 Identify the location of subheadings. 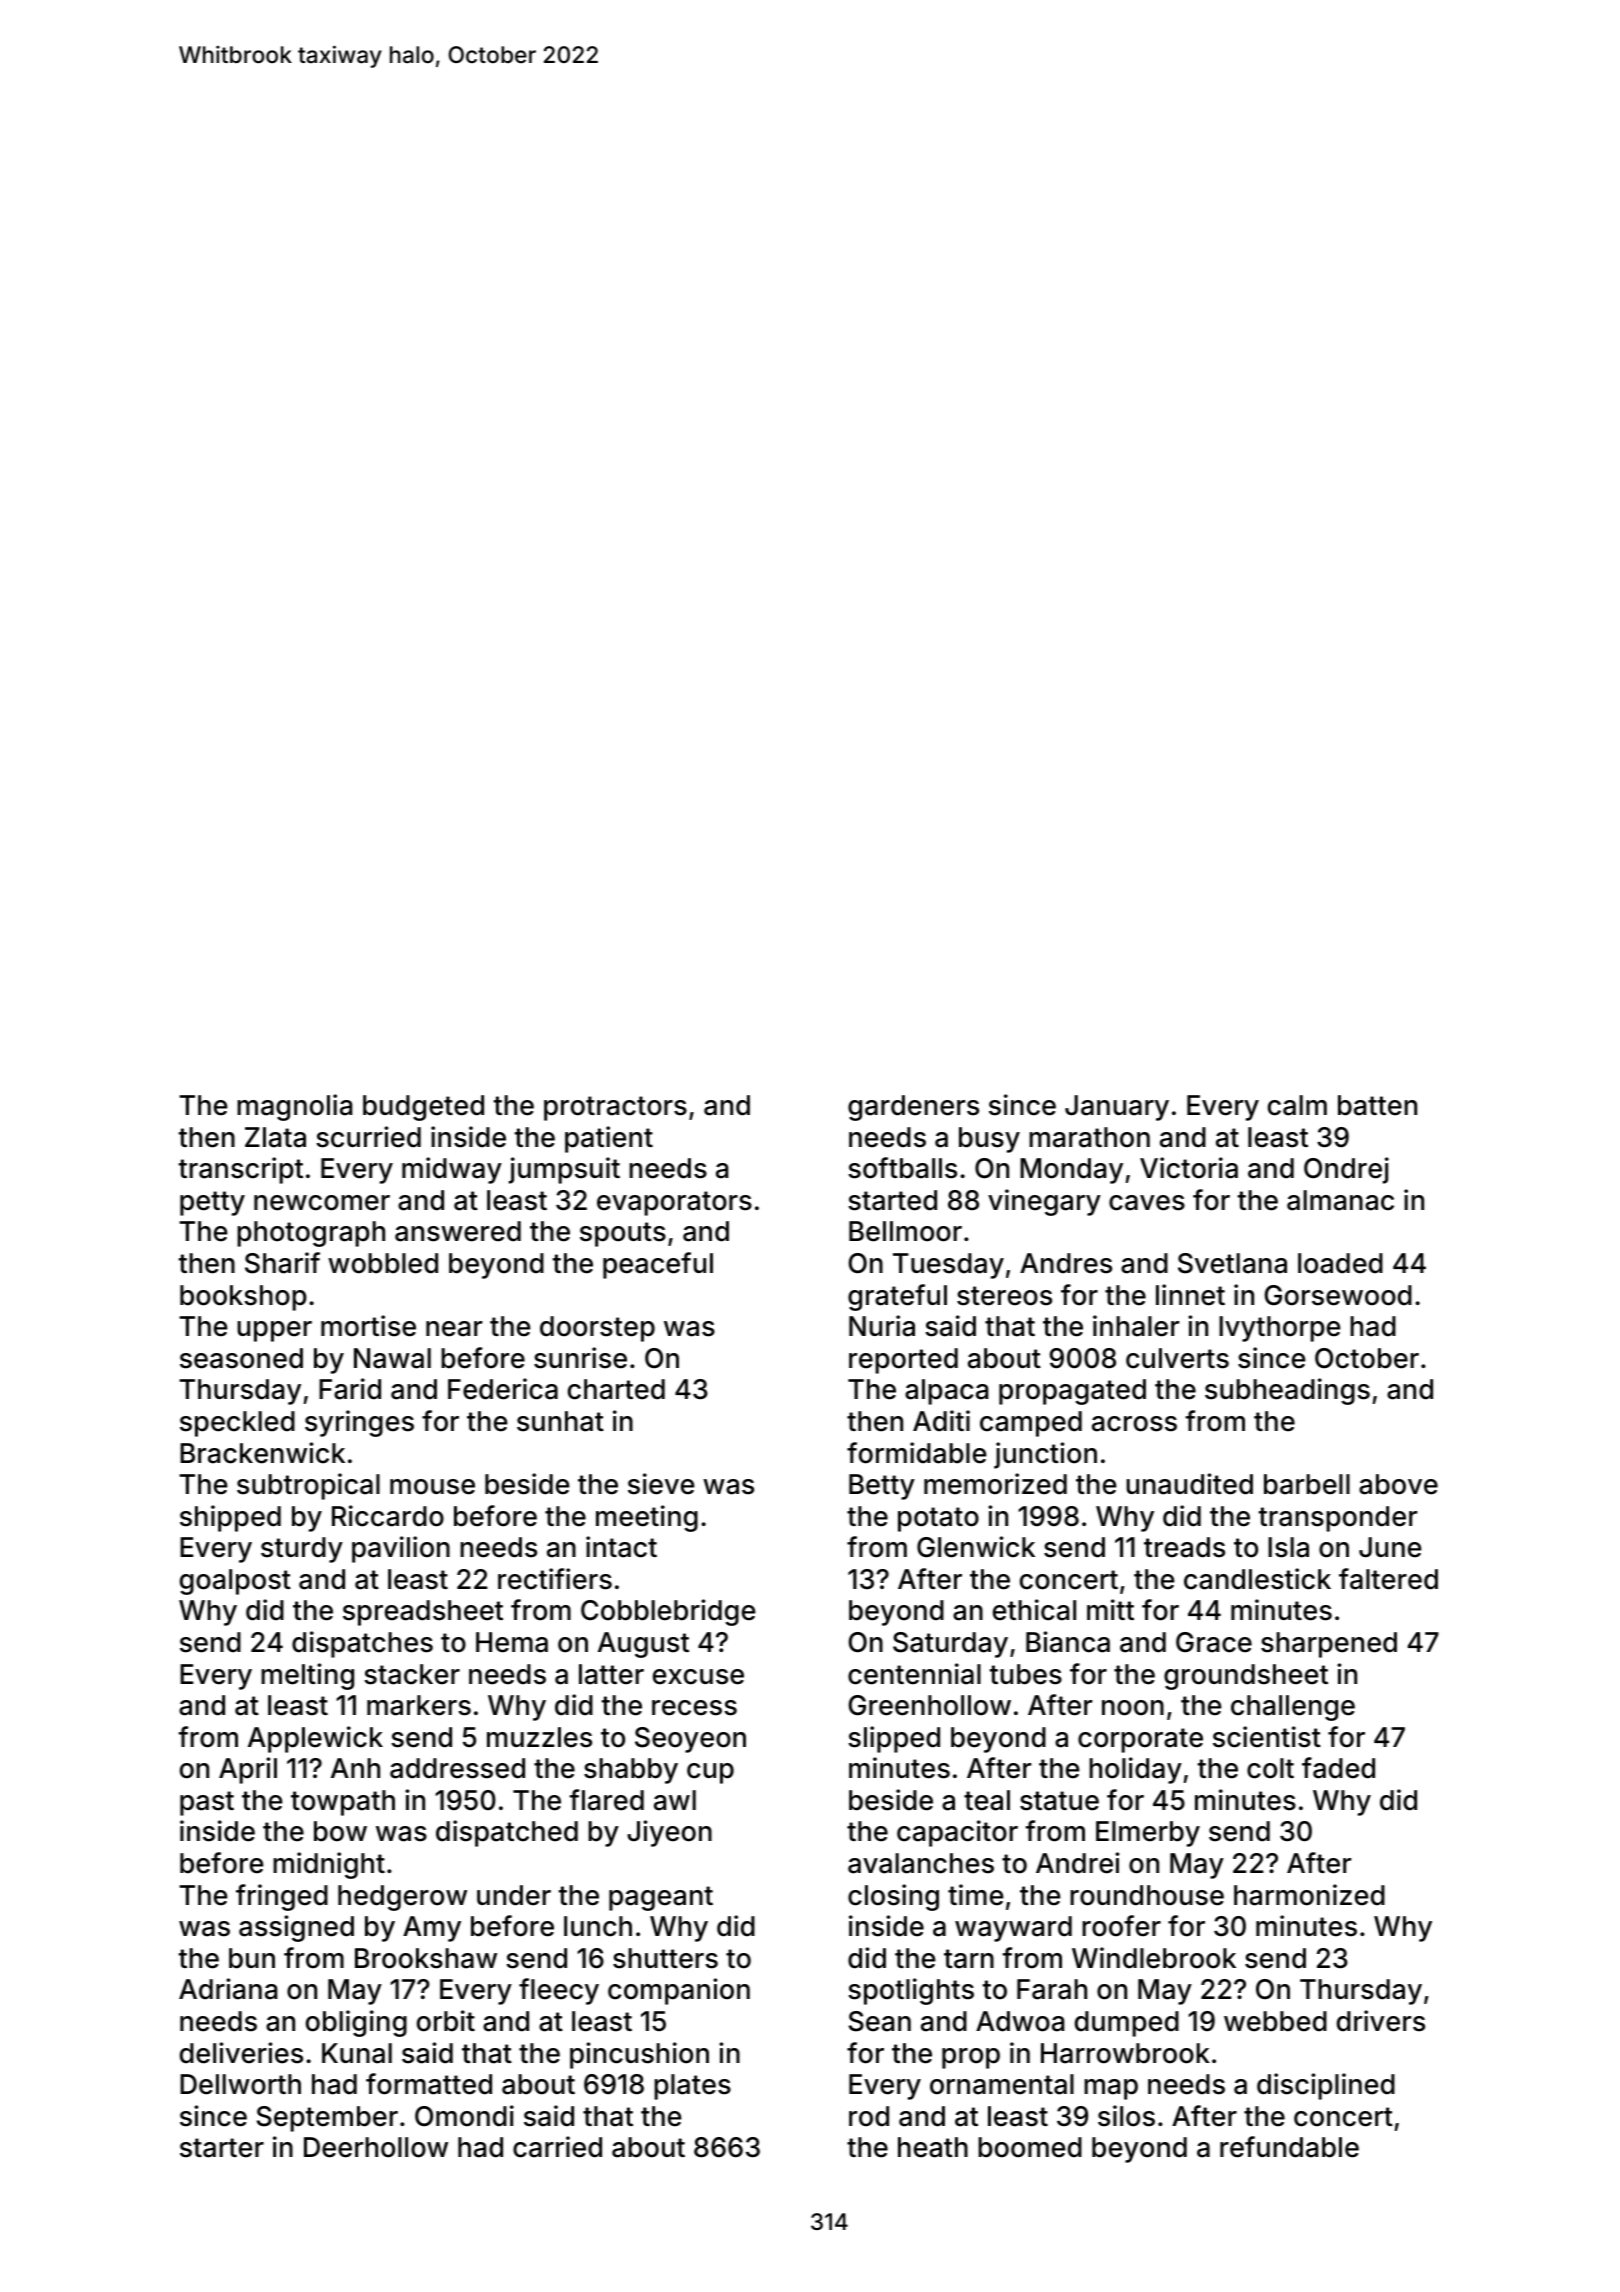
(1287, 1391).
